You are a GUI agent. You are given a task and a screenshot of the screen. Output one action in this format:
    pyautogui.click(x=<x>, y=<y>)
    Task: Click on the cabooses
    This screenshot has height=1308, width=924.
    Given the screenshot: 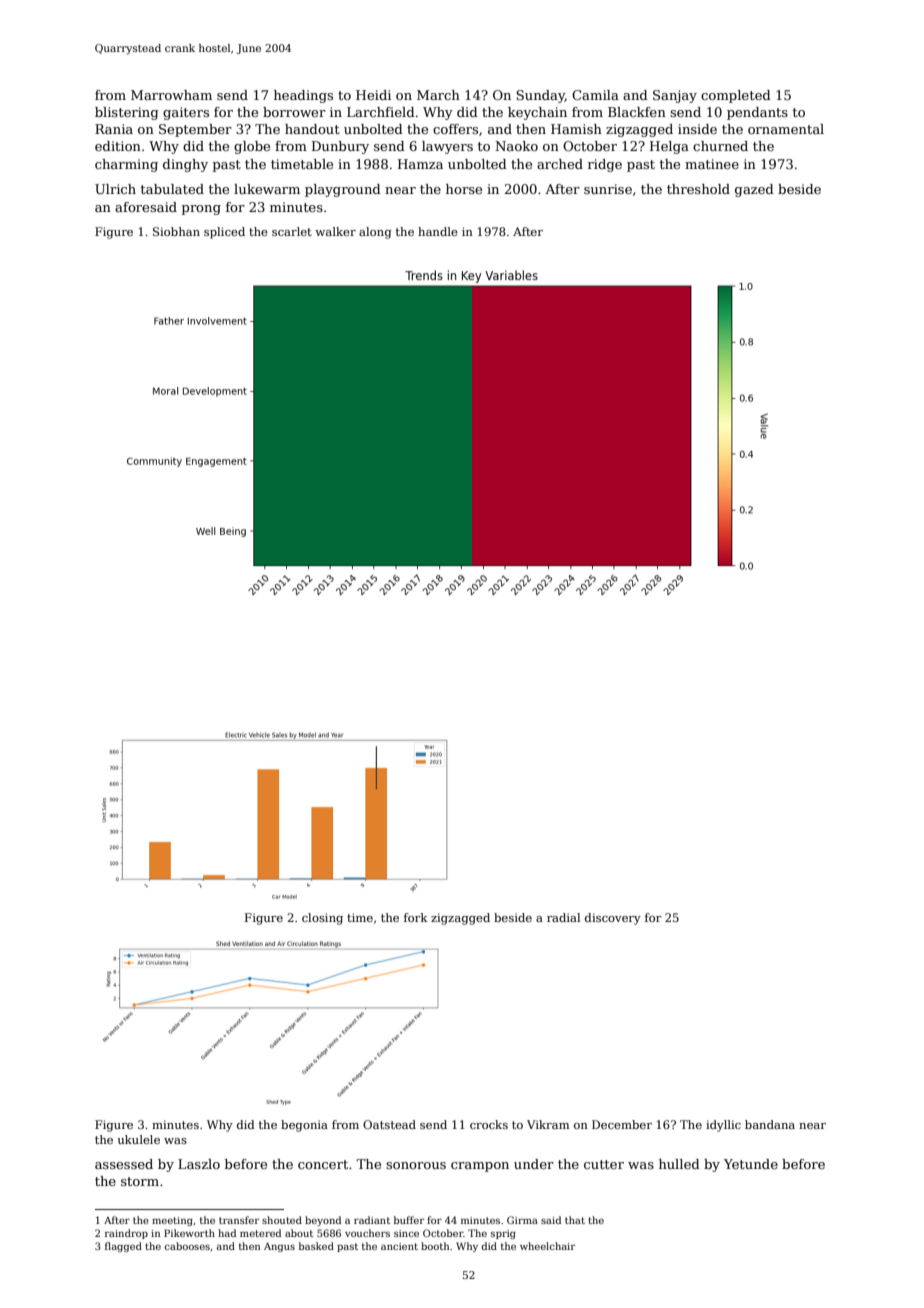 What is the action you would take?
    pyautogui.click(x=187, y=1246)
